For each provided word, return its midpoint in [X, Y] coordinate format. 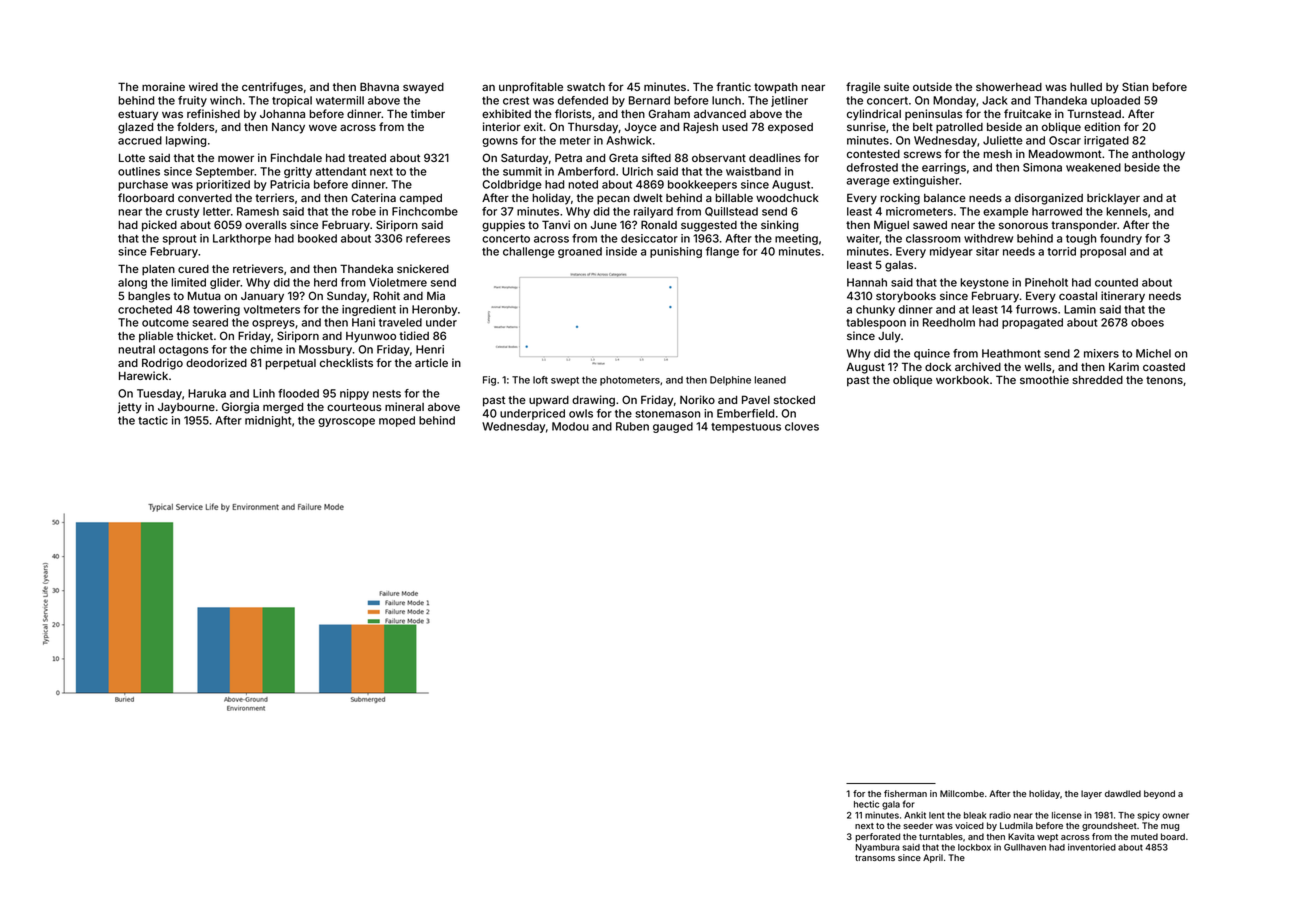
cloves [802, 426]
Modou [570, 426]
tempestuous [746, 428]
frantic [733, 86]
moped [397, 421]
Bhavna [379, 86]
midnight [268, 421]
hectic [866, 804]
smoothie [1044, 379]
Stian [1135, 86]
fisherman [905, 793]
